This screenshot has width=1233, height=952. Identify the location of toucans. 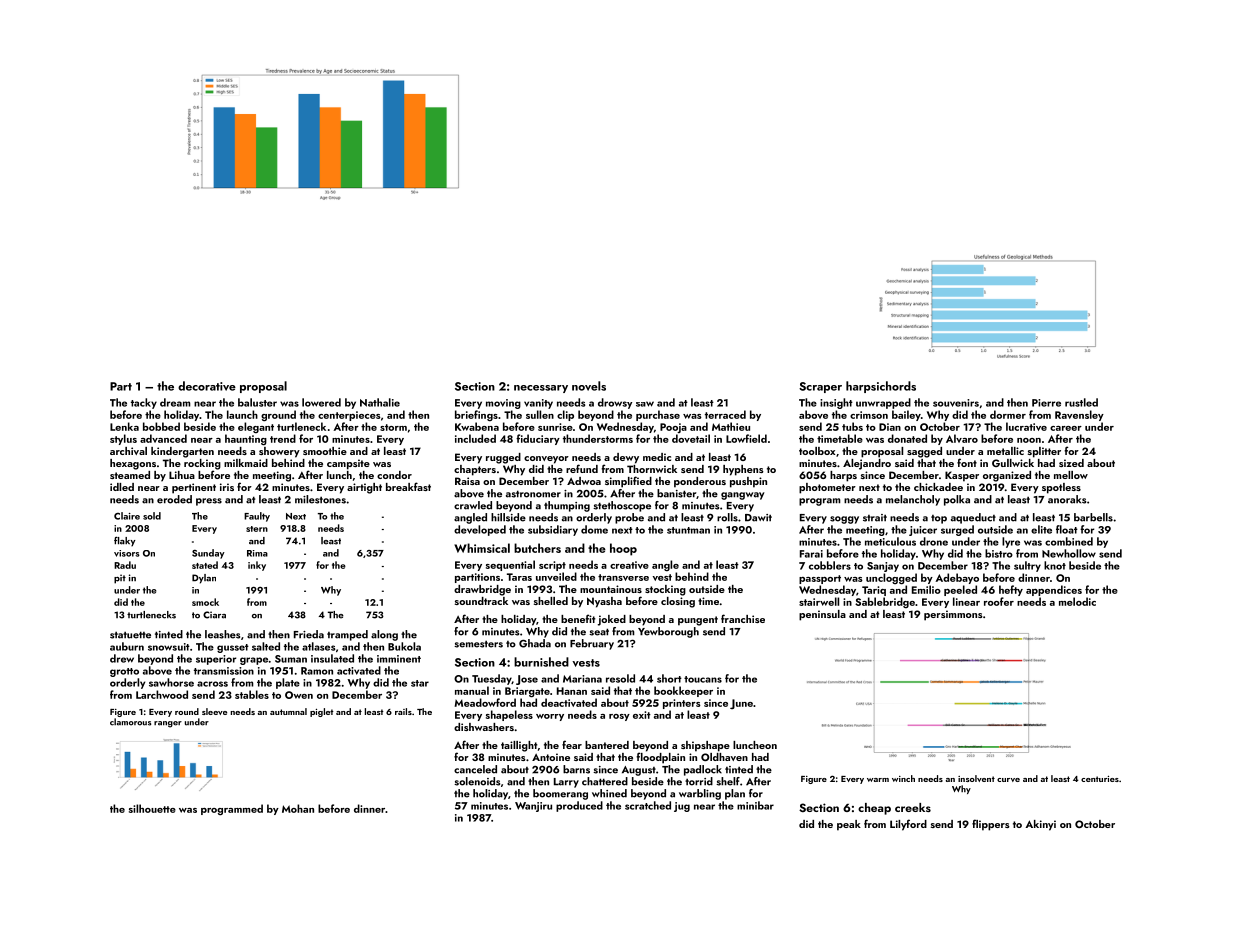
(703, 679).
